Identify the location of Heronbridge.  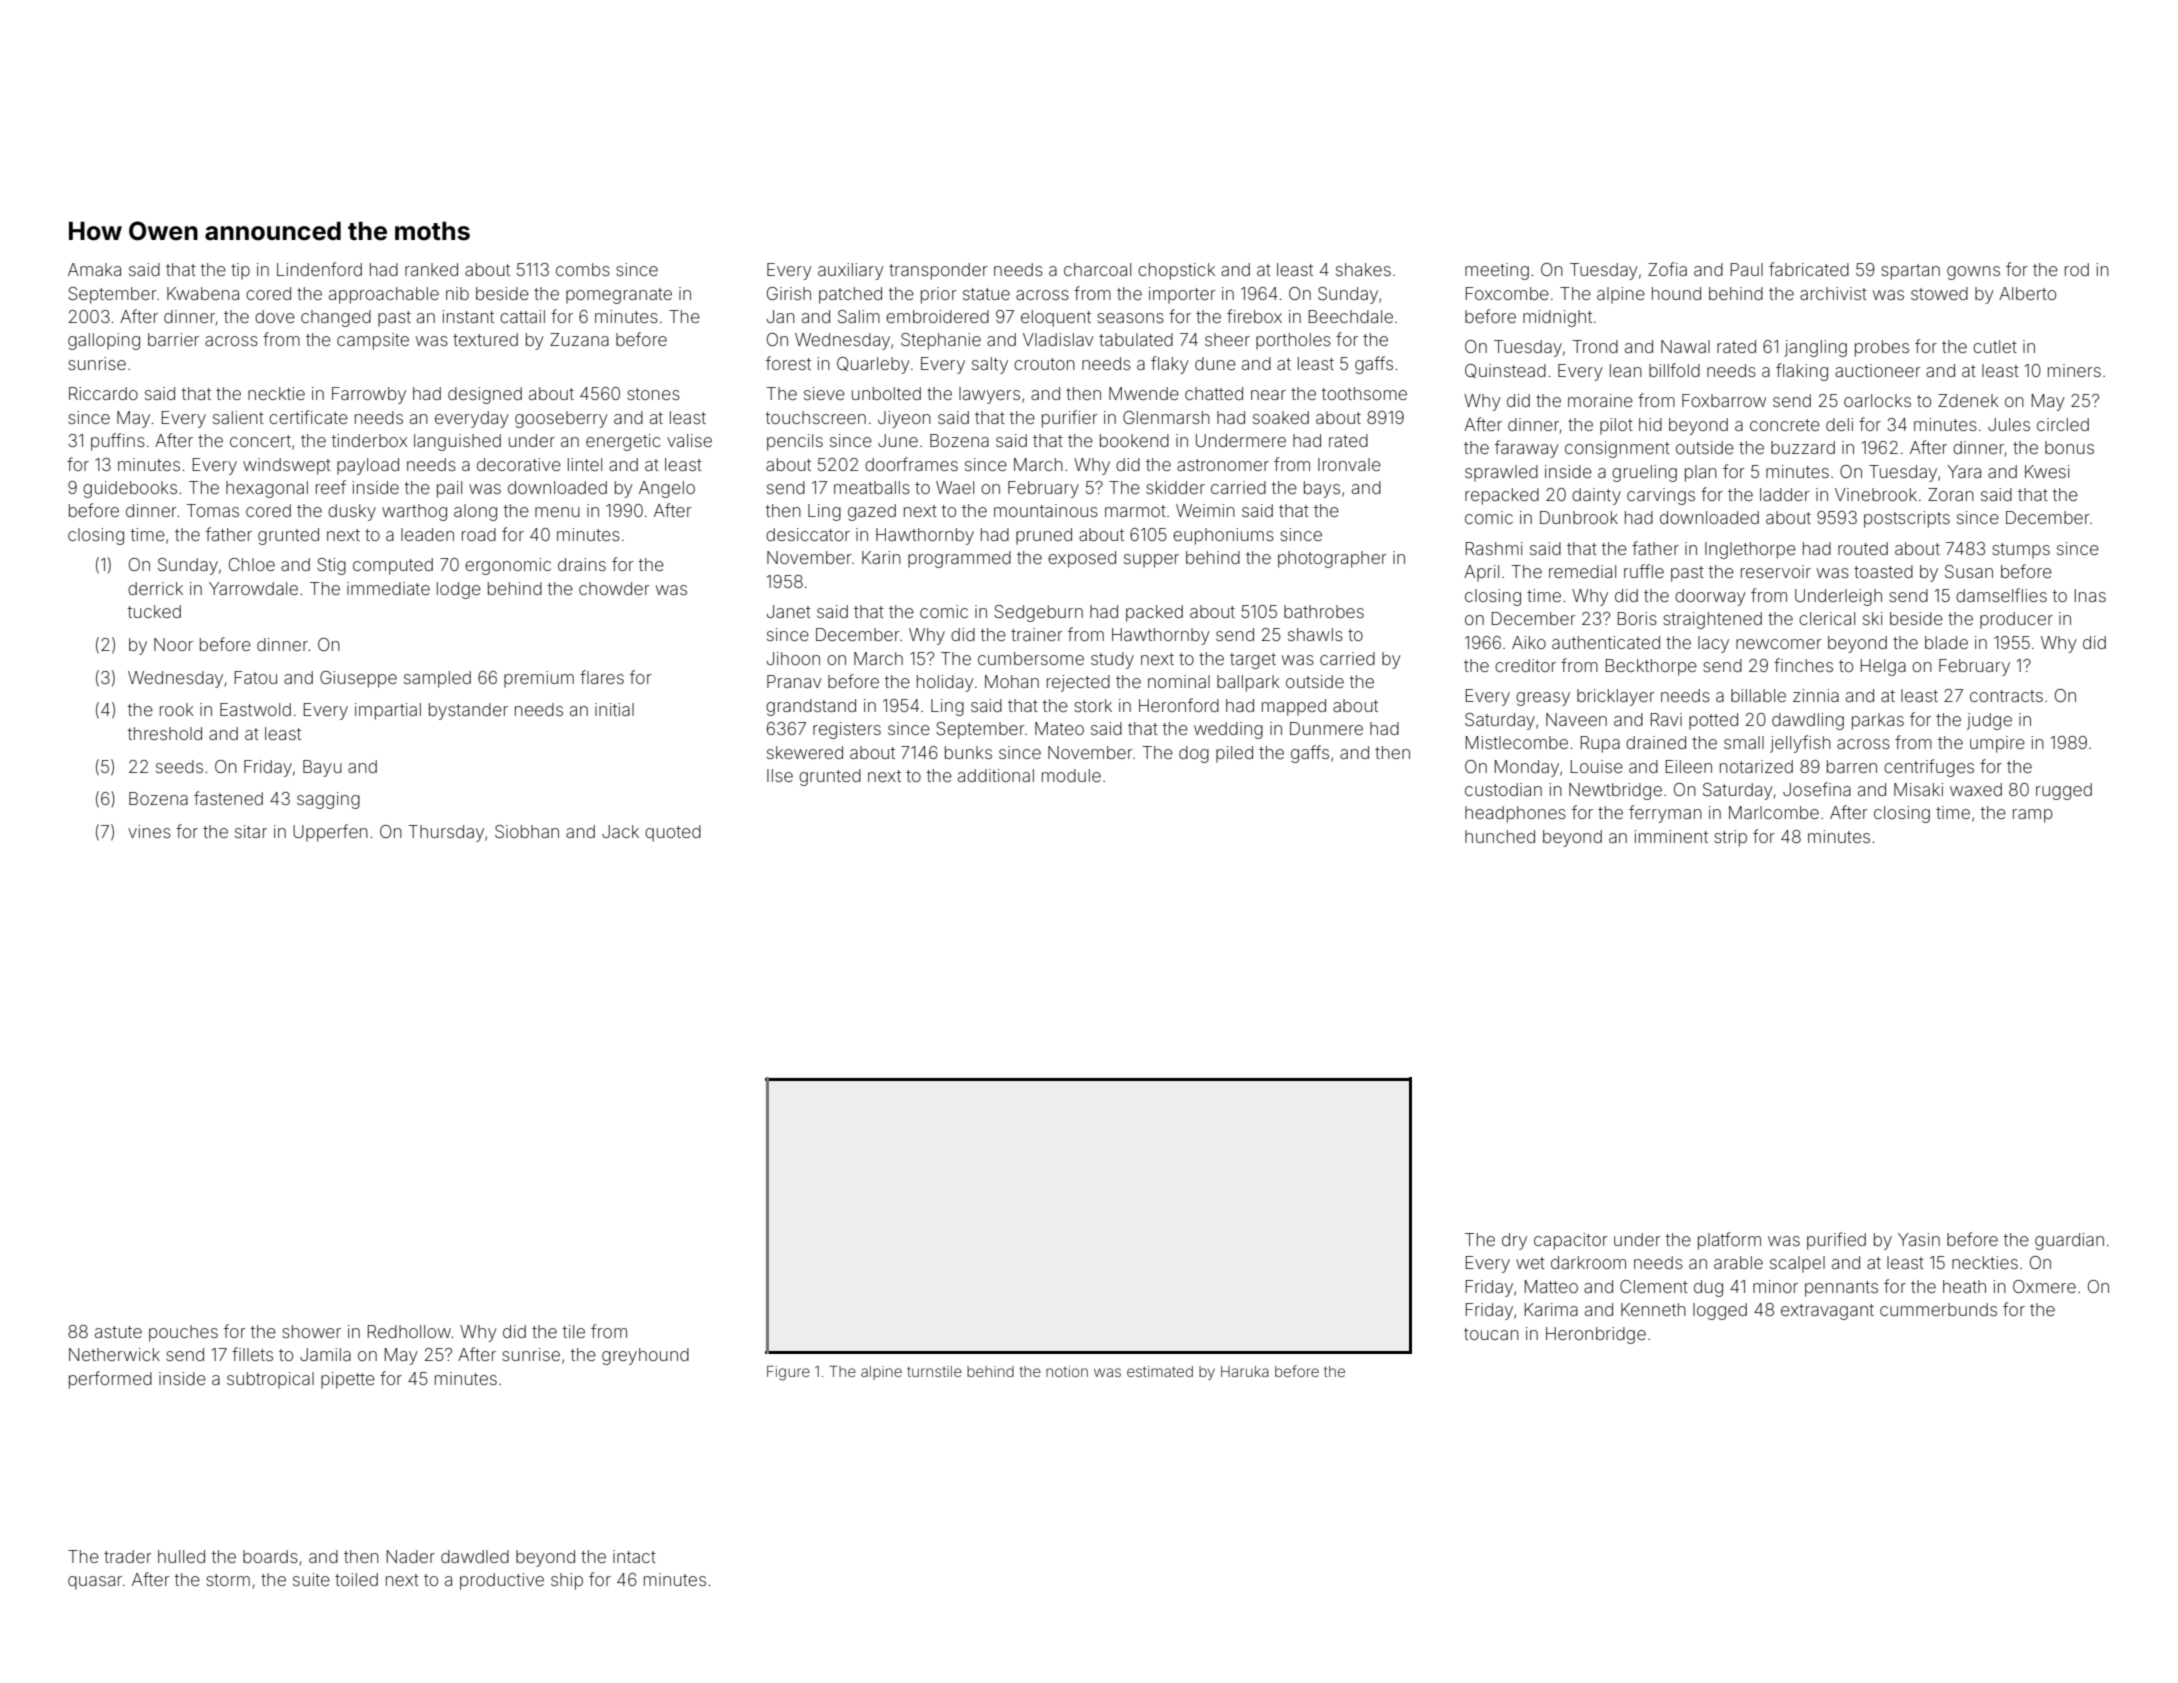
(1596, 1335).
